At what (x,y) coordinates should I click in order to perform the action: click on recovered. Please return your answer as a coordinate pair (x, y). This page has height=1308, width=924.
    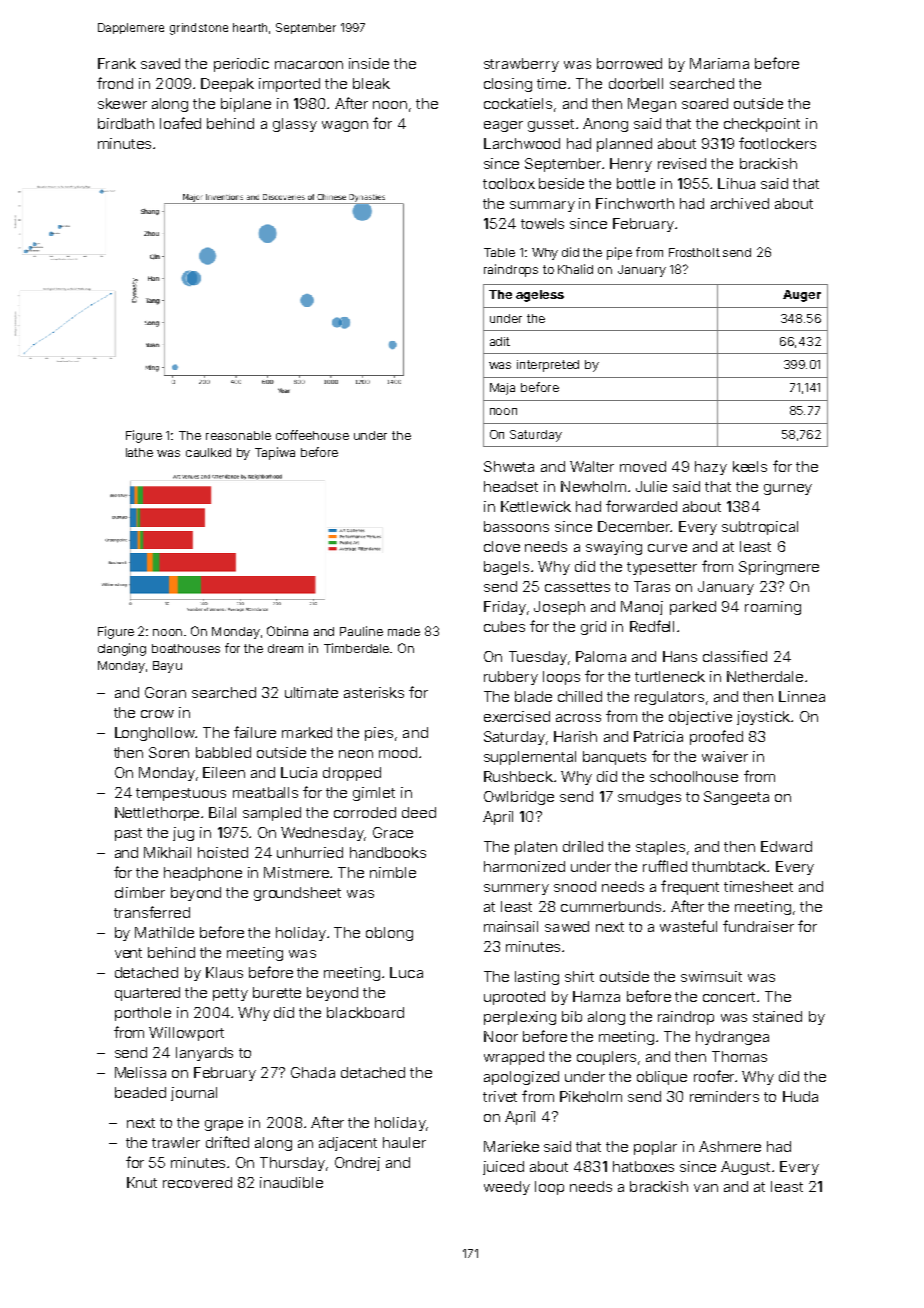
    Looking at the image, I should click on (197, 1182).
